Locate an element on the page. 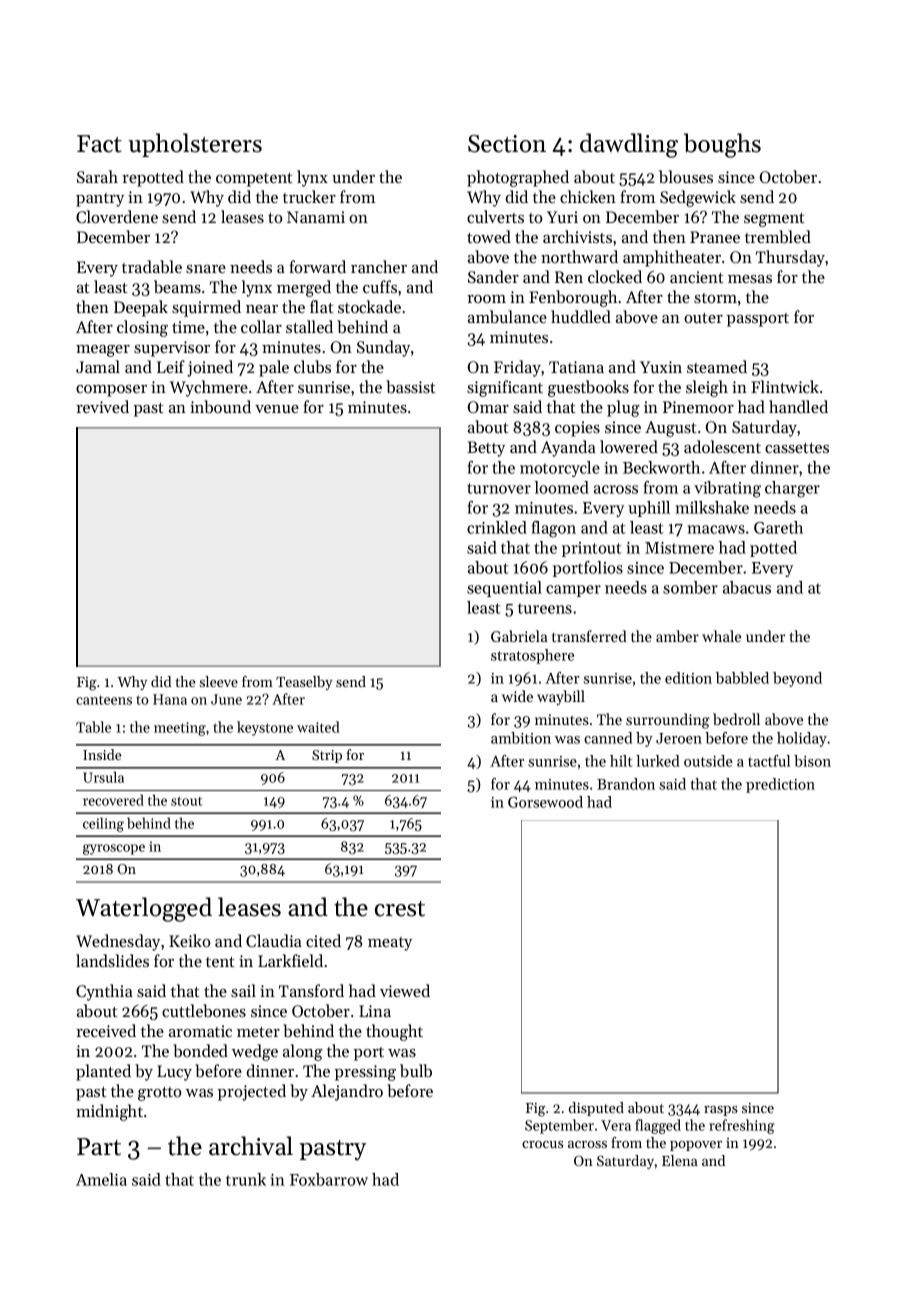 The height and width of the page is (1316, 908). Inside is located at coordinates (102, 754).
